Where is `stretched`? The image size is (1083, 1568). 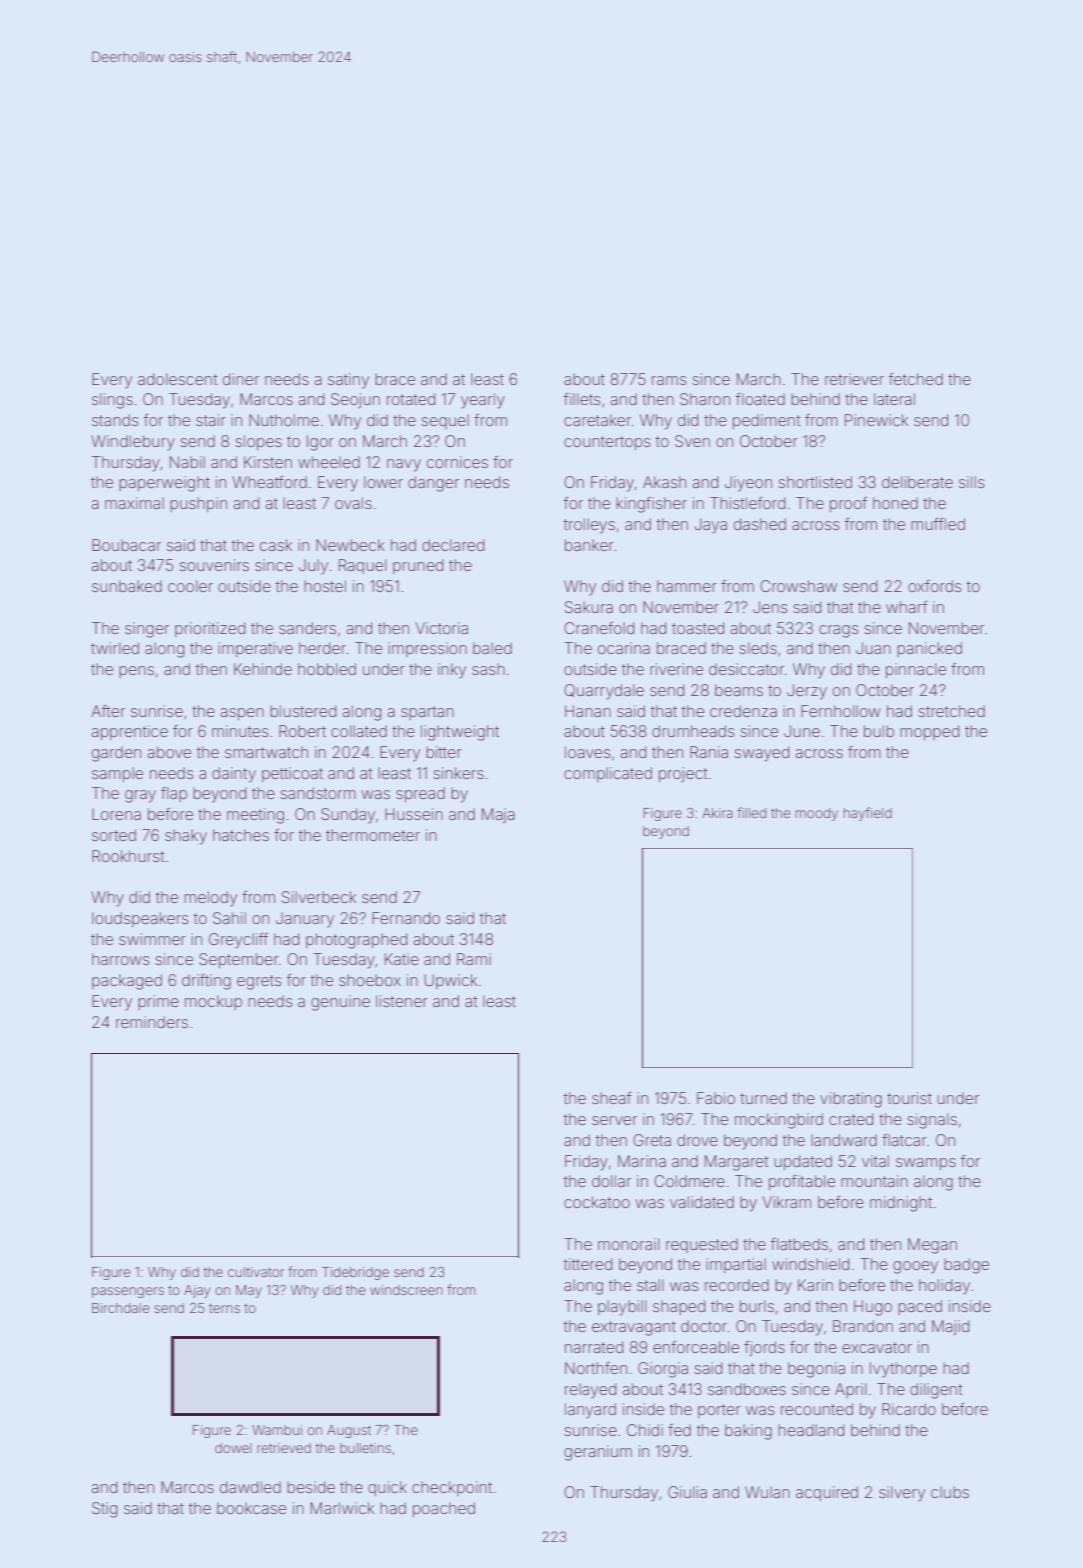
stretched is located at coordinates (952, 711).
